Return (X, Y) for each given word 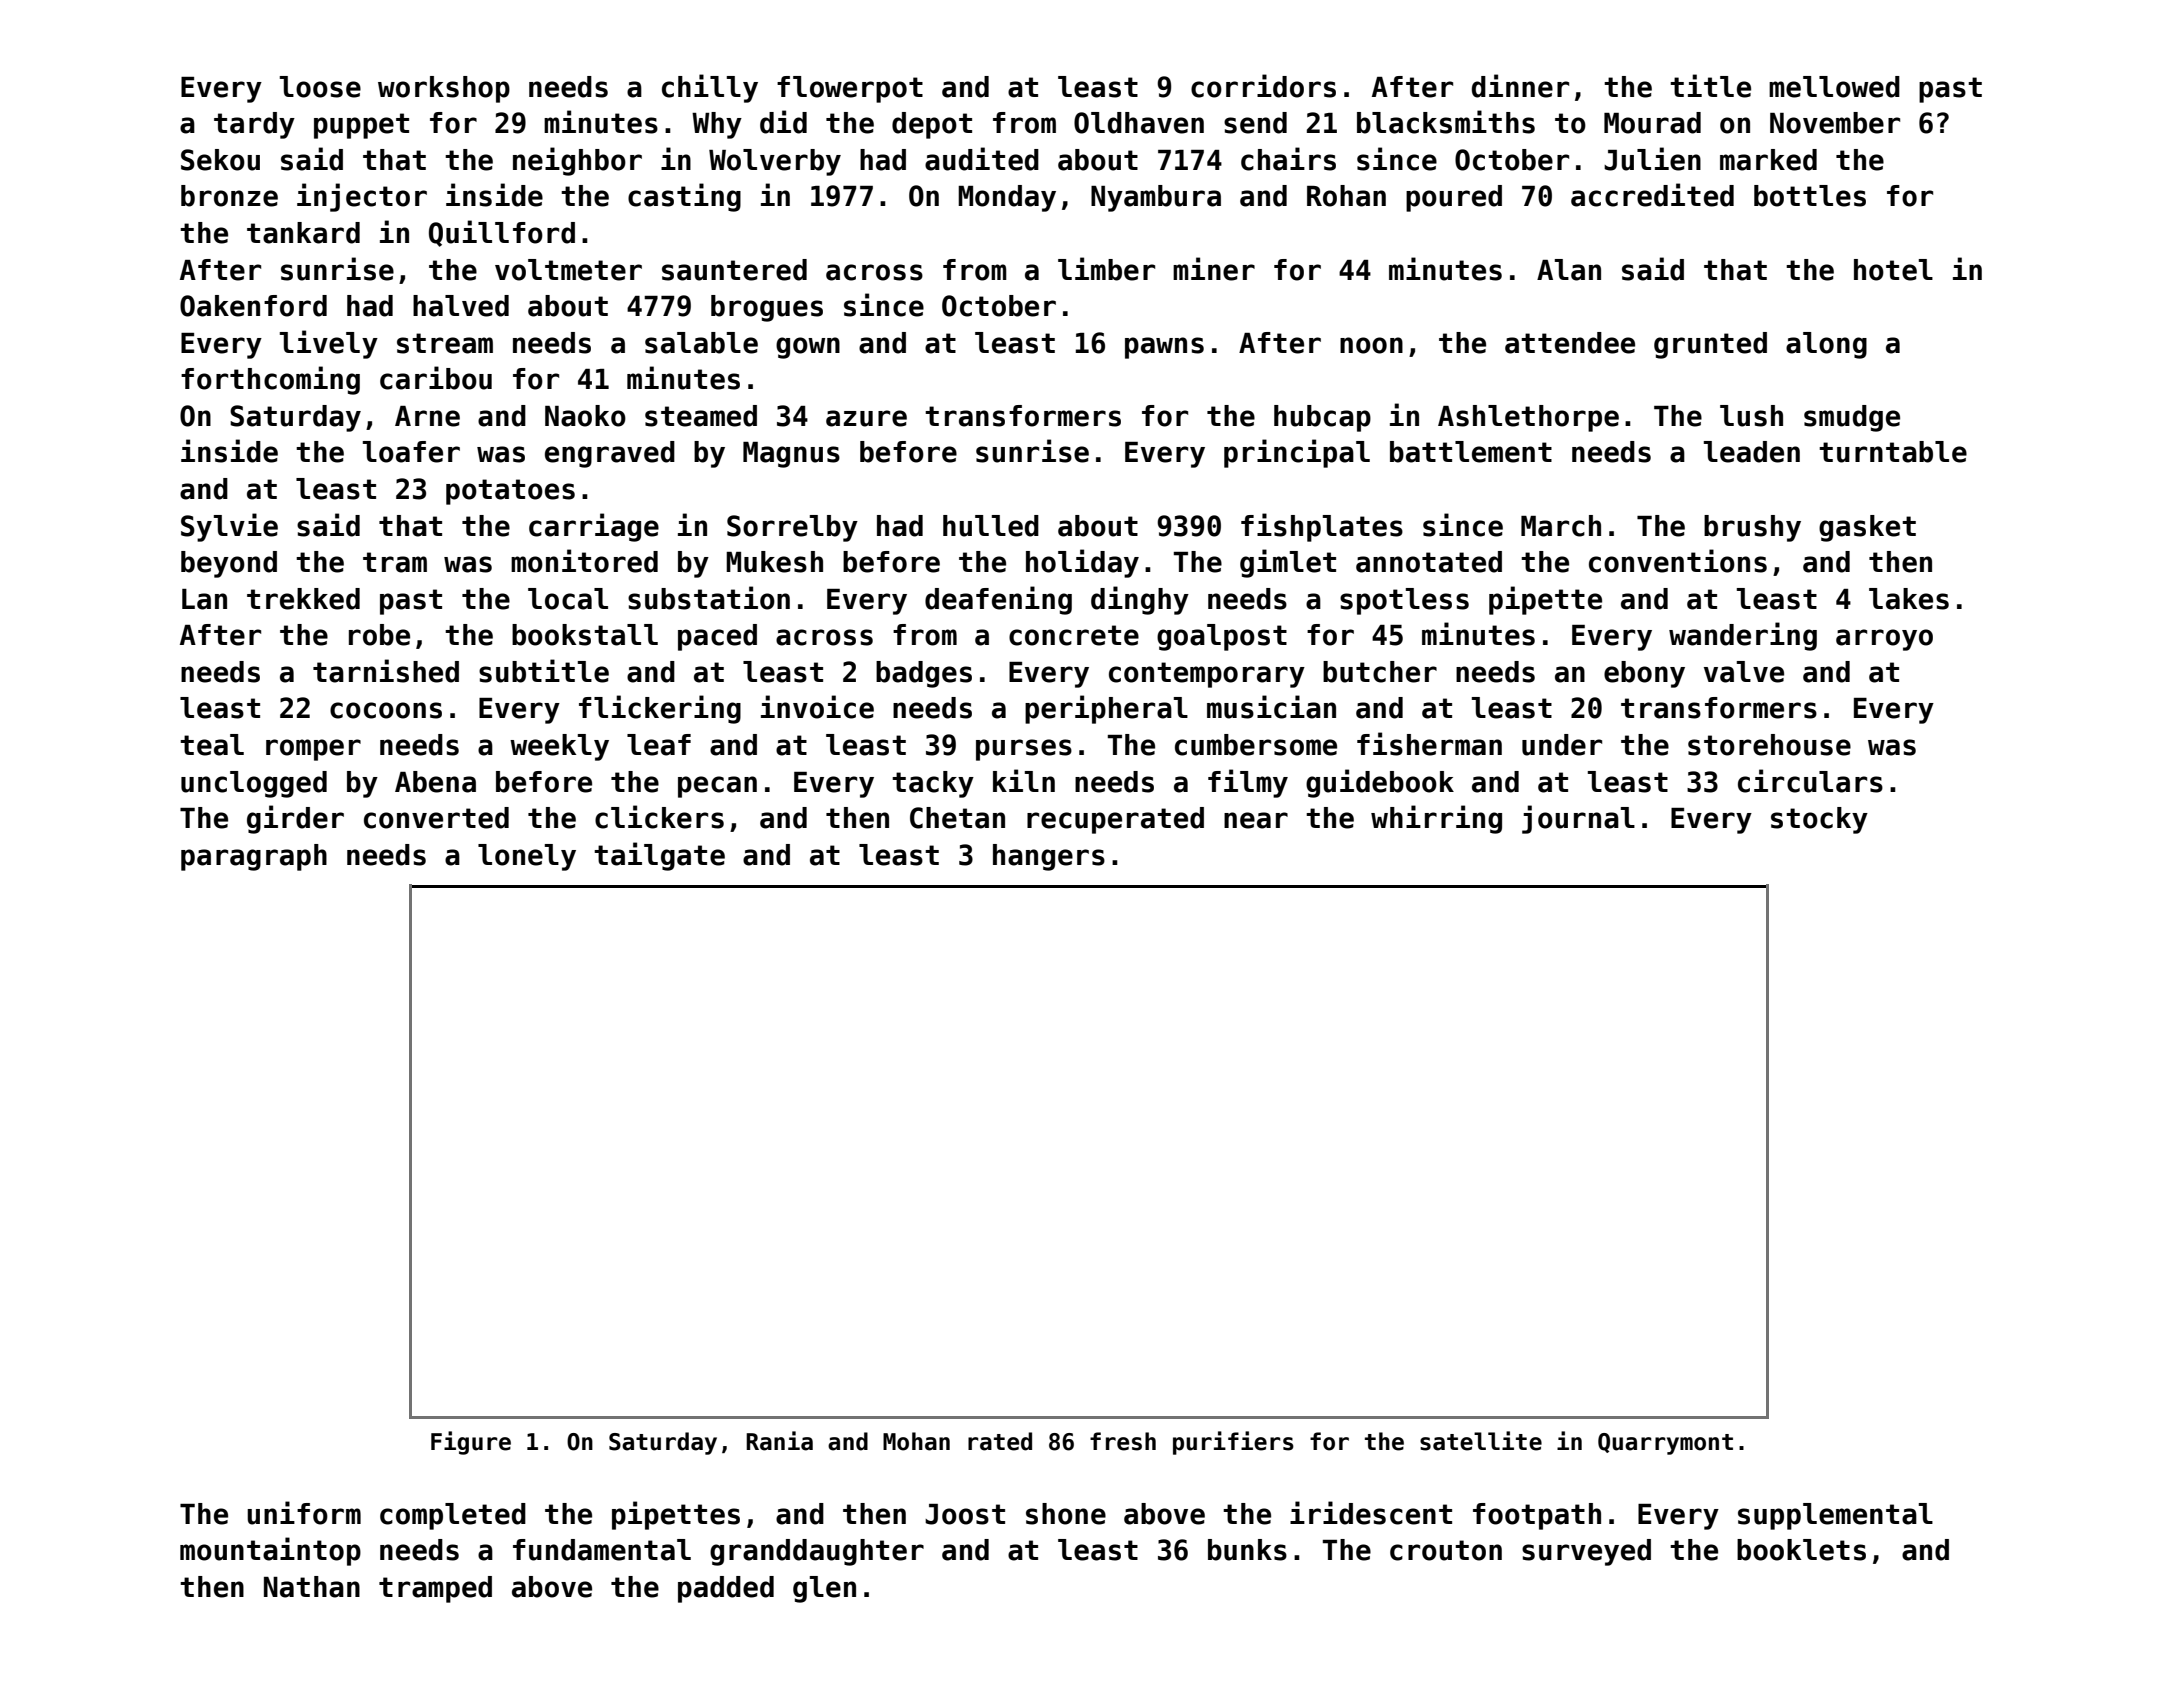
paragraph (254, 857)
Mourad (1652, 123)
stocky (1819, 820)
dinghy (1140, 600)
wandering (1743, 636)
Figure (471, 1443)
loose (320, 87)
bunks (1247, 1550)
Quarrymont (1665, 1444)
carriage (594, 527)
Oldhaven (1139, 123)
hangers (1049, 857)
